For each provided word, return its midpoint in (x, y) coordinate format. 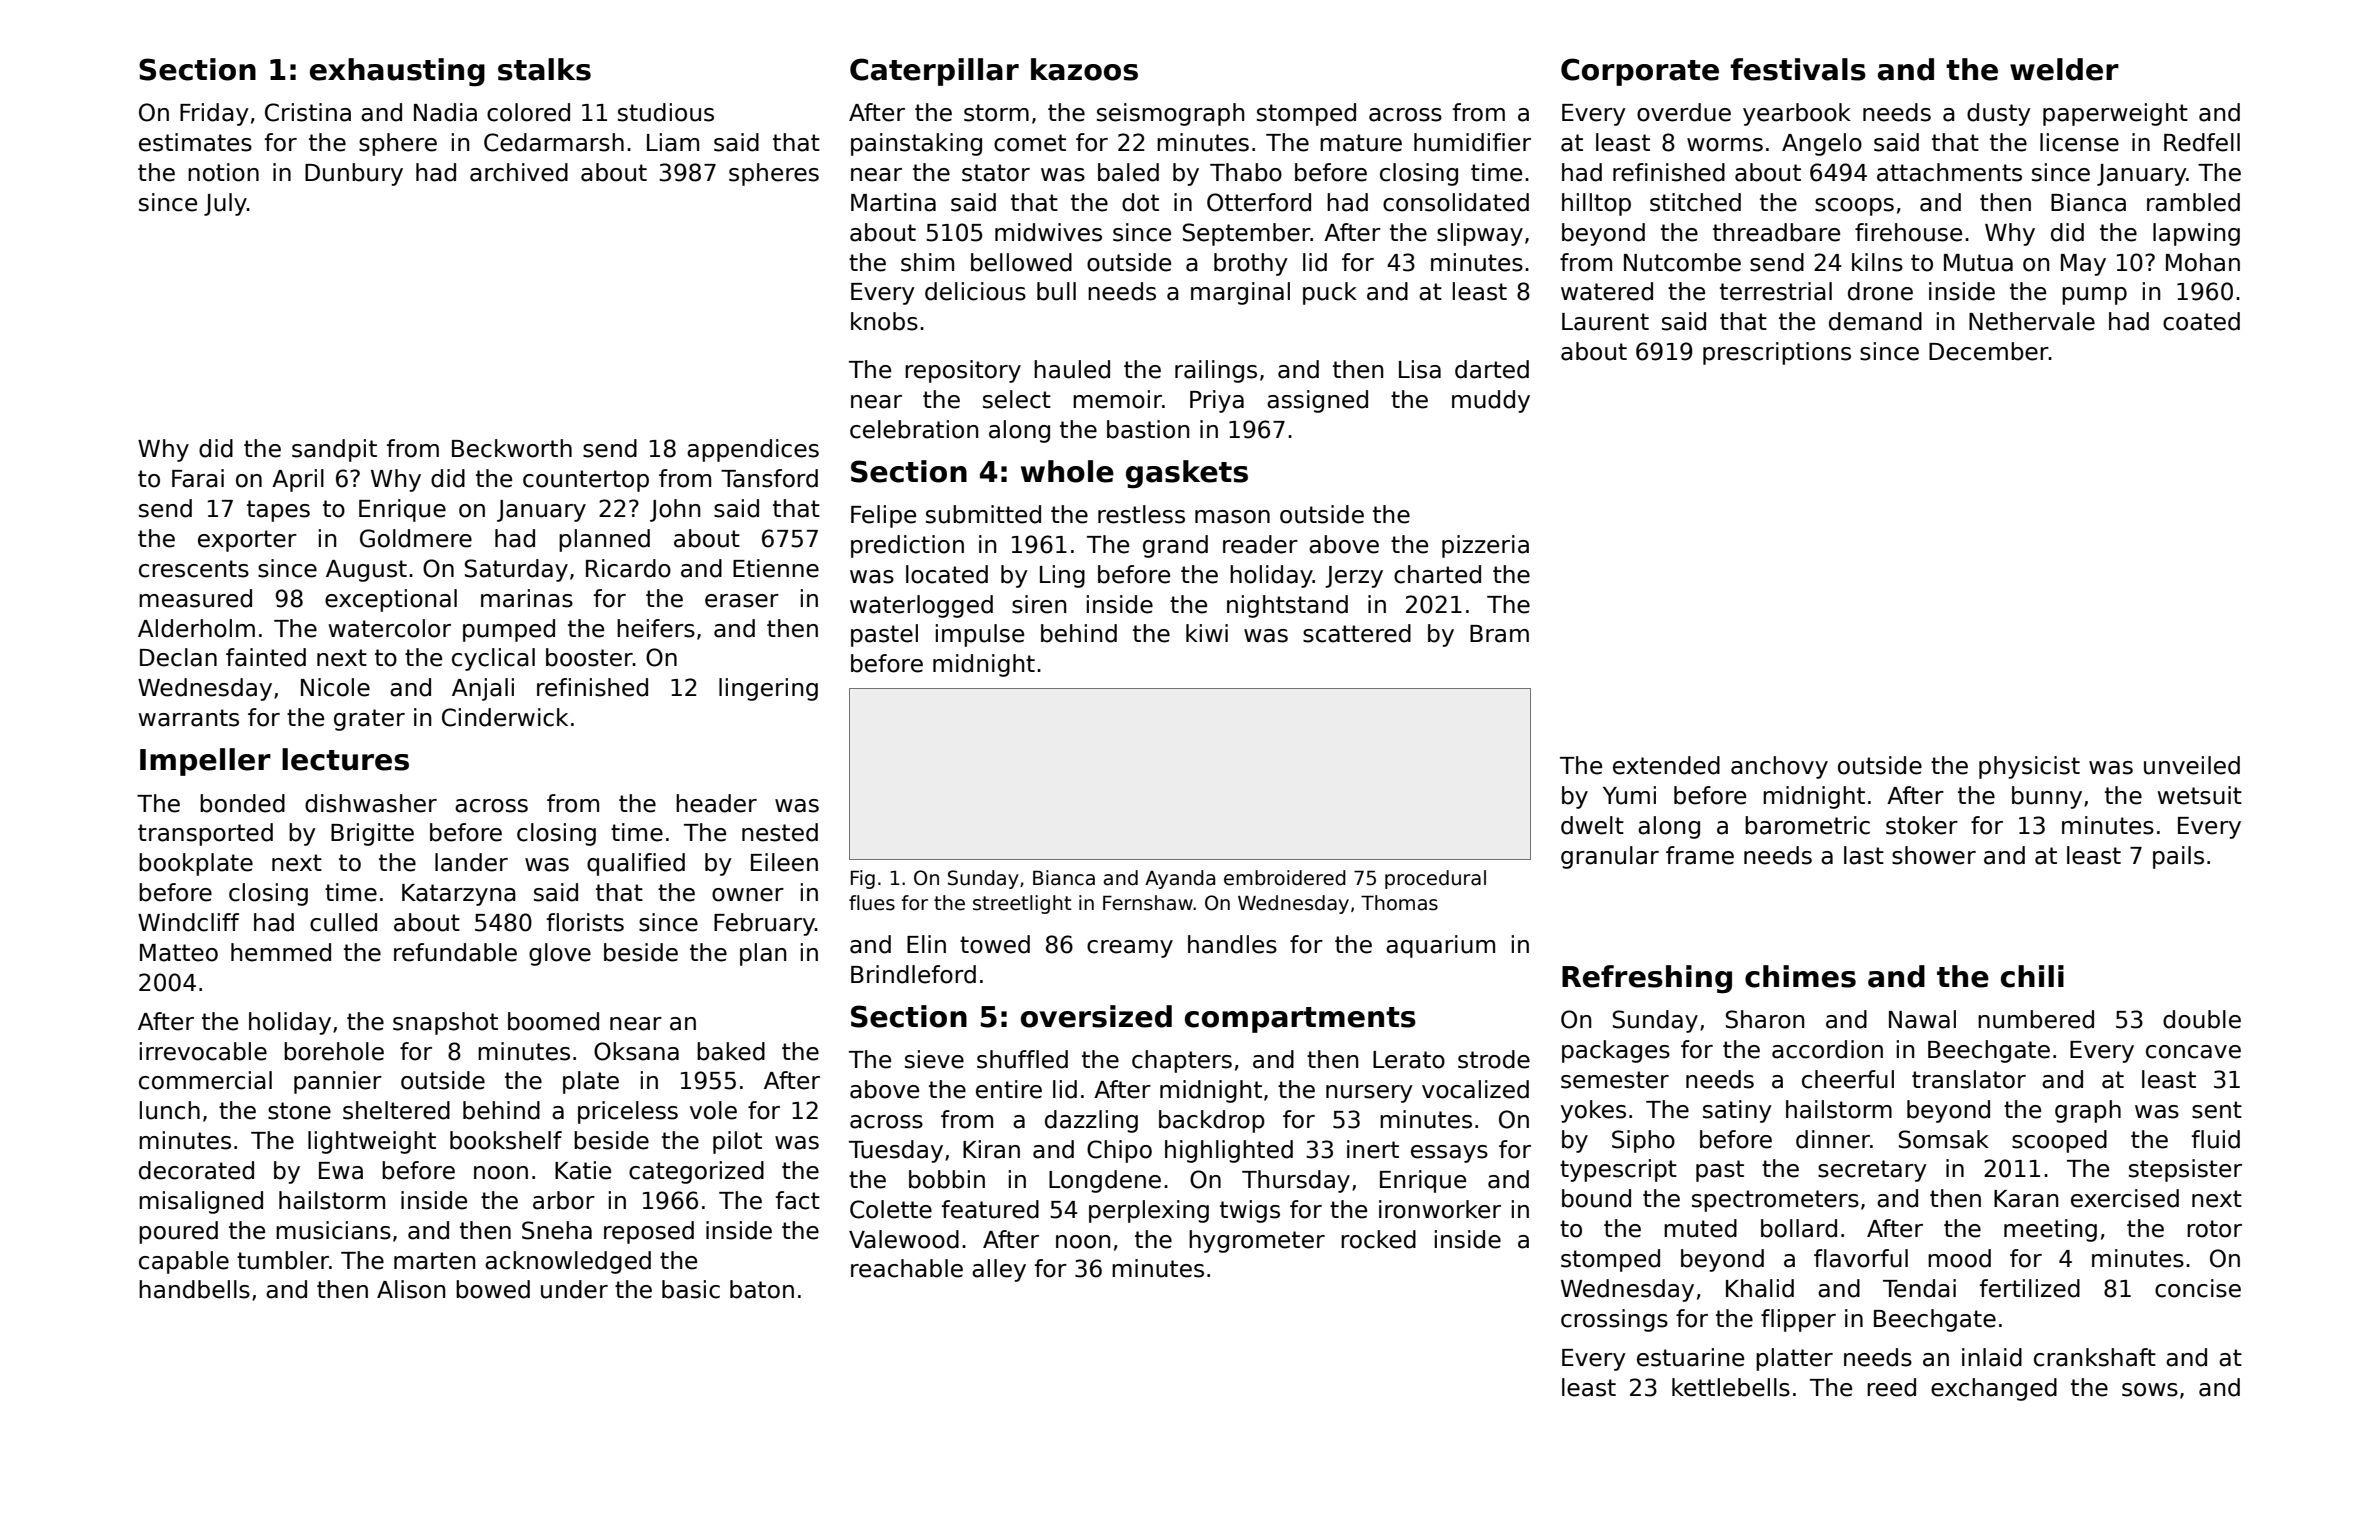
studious (666, 112)
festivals (1798, 69)
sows (2150, 1390)
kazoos (1084, 69)
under (574, 1289)
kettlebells (1731, 1387)
